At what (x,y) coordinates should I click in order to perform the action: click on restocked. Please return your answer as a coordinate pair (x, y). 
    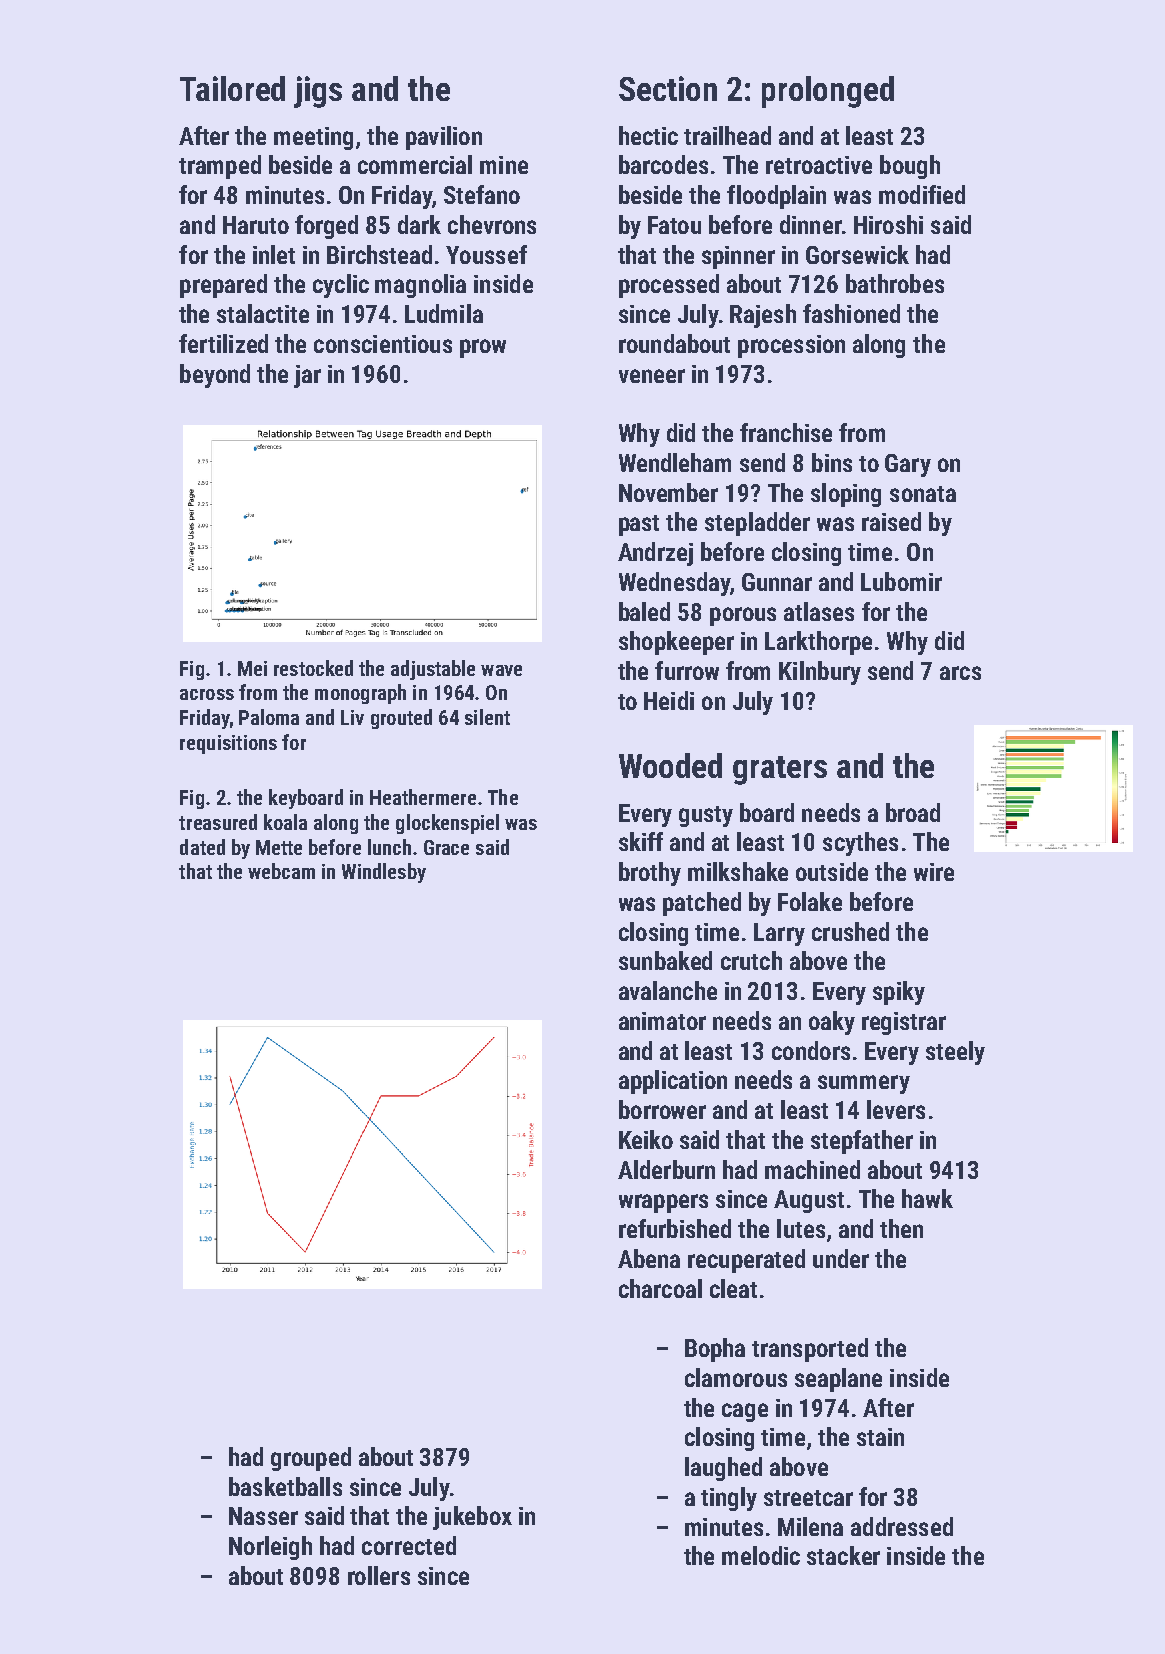
    Looking at the image, I should click on (313, 668).
